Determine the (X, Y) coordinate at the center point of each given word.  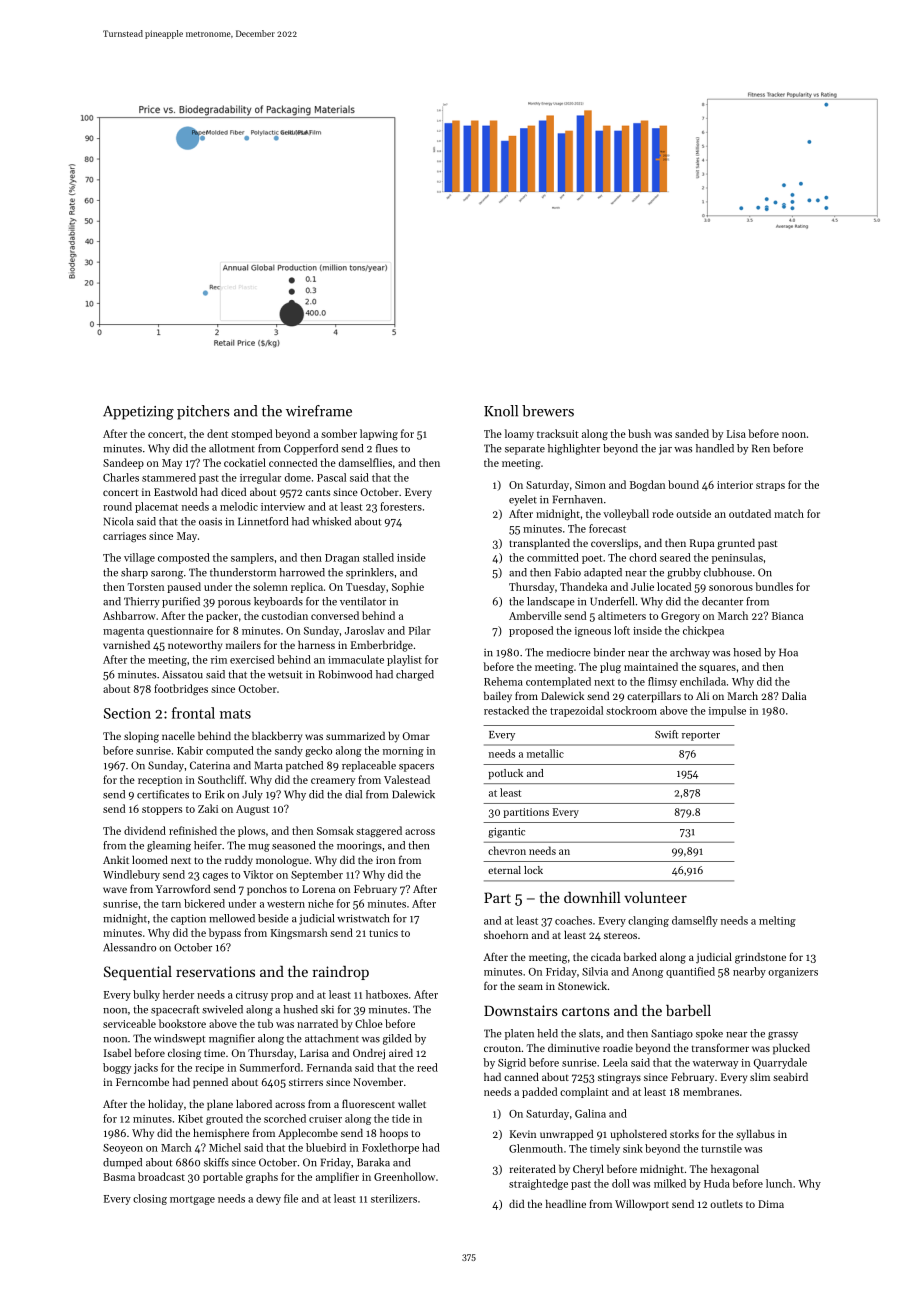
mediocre (569, 652)
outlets (726, 1203)
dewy (268, 1199)
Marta (269, 765)
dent (217, 433)
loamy (519, 434)
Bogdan (647, 486)
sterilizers (394, 1198)
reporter (701, 736)
